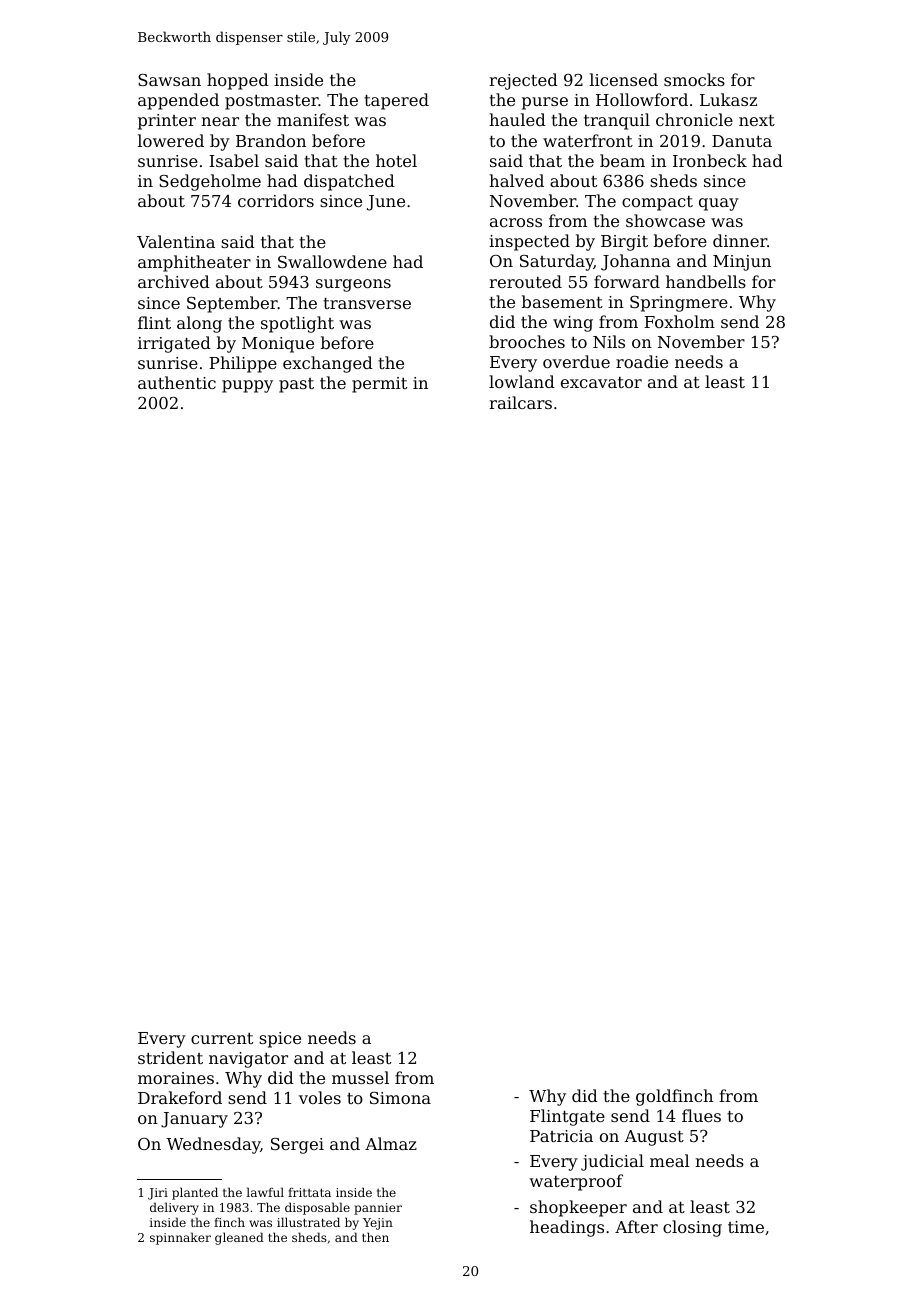 This screenshot has width=924, height=1311. I want to click on roadie, so click(642, 361).
